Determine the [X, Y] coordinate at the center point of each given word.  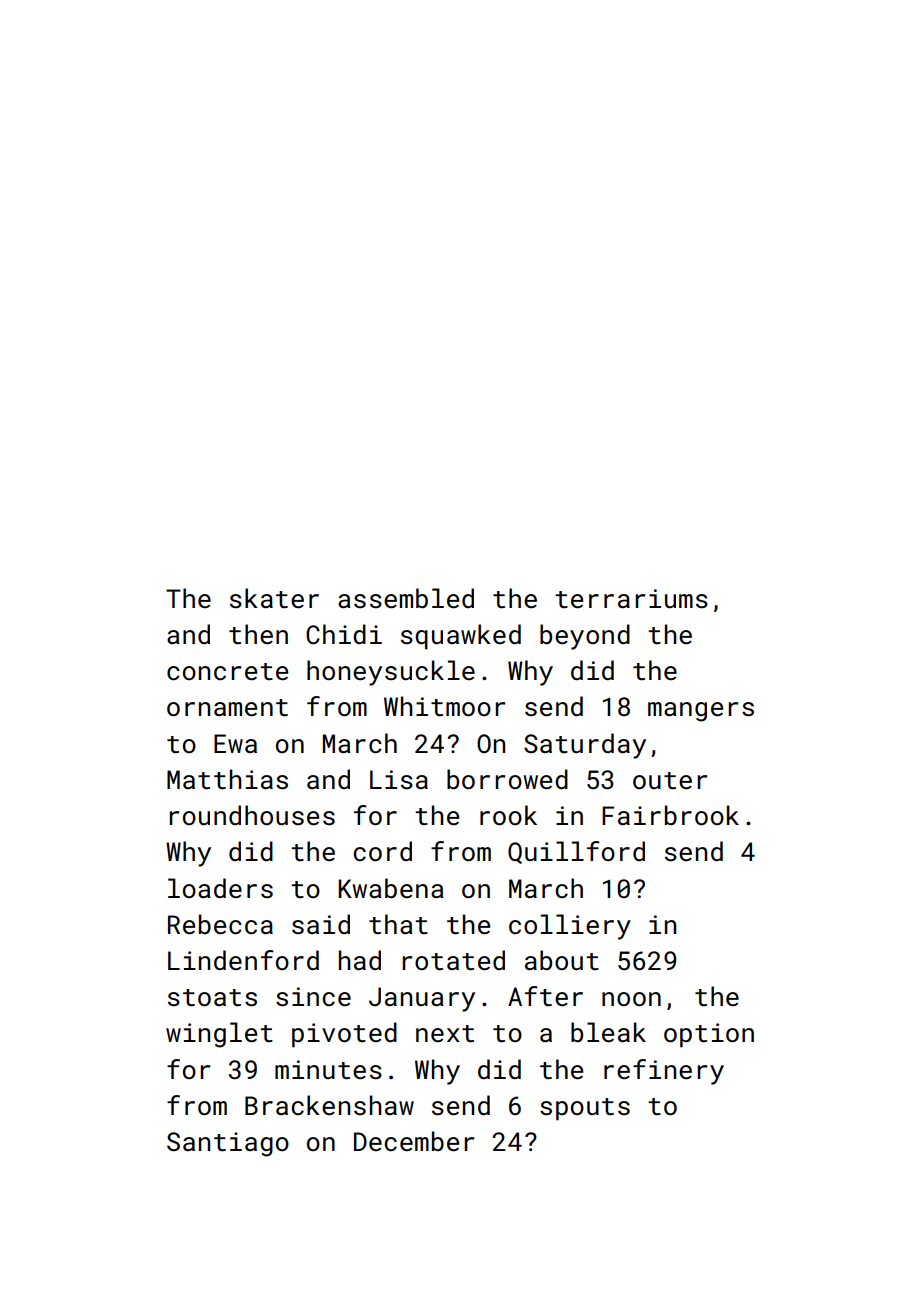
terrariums [631, 599]
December [414, 1141]
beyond [585, 637]
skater [274, 598]
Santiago [228, 1144]
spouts [585, 1109]
